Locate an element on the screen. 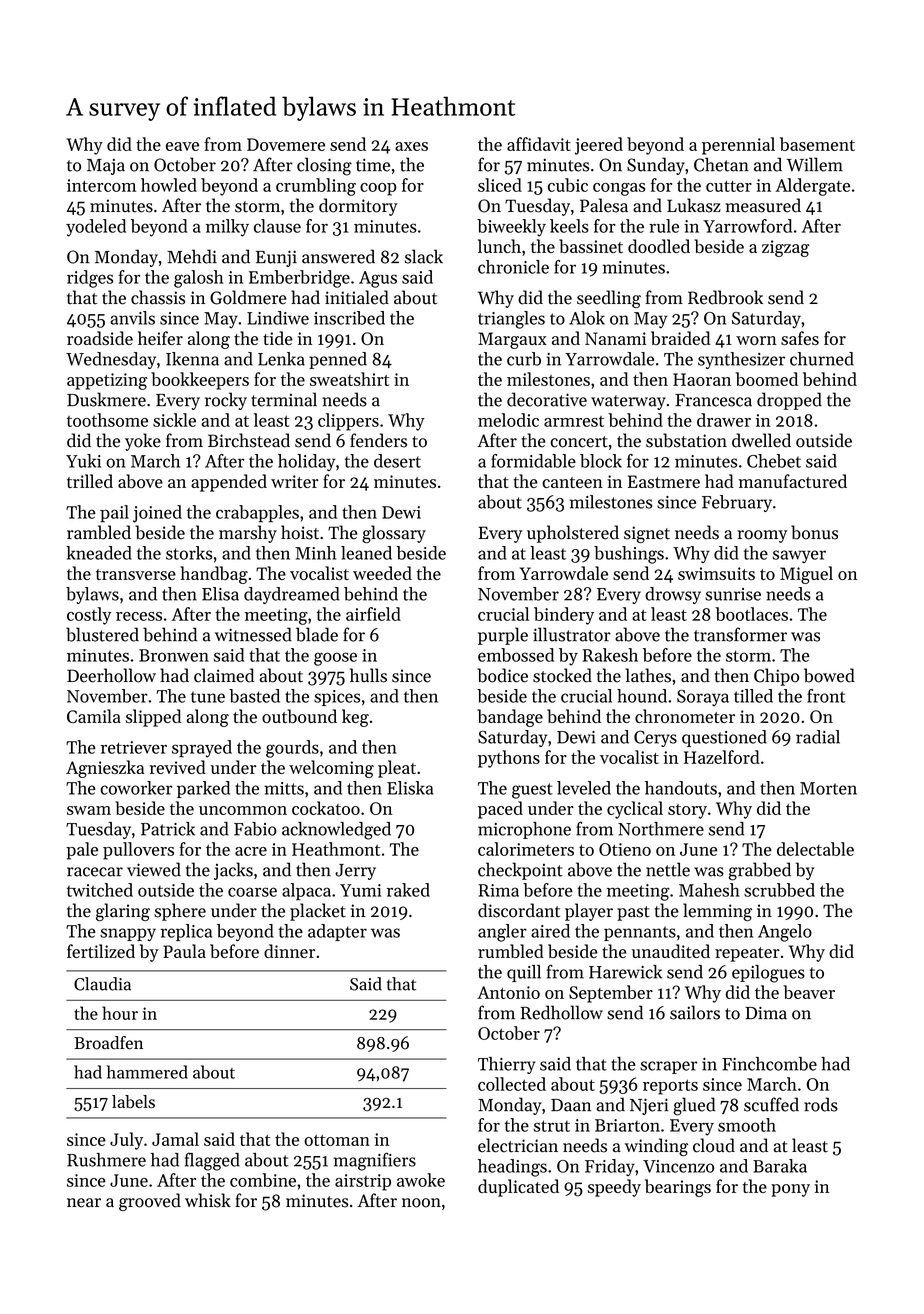  Rushmere is located at coordinates (106, 1160).
